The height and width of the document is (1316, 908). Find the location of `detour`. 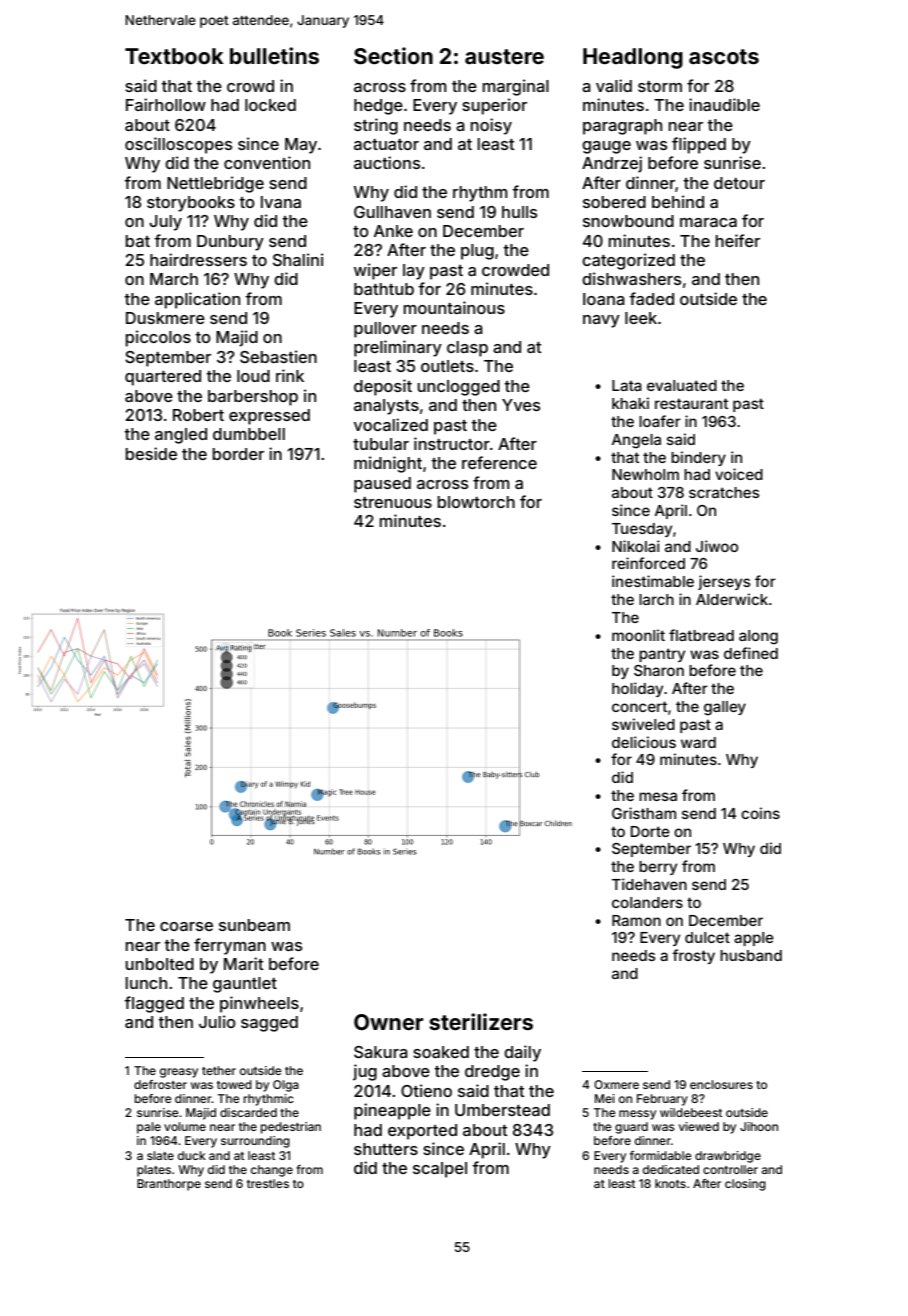

detour is located at coordinates (739, 183).
